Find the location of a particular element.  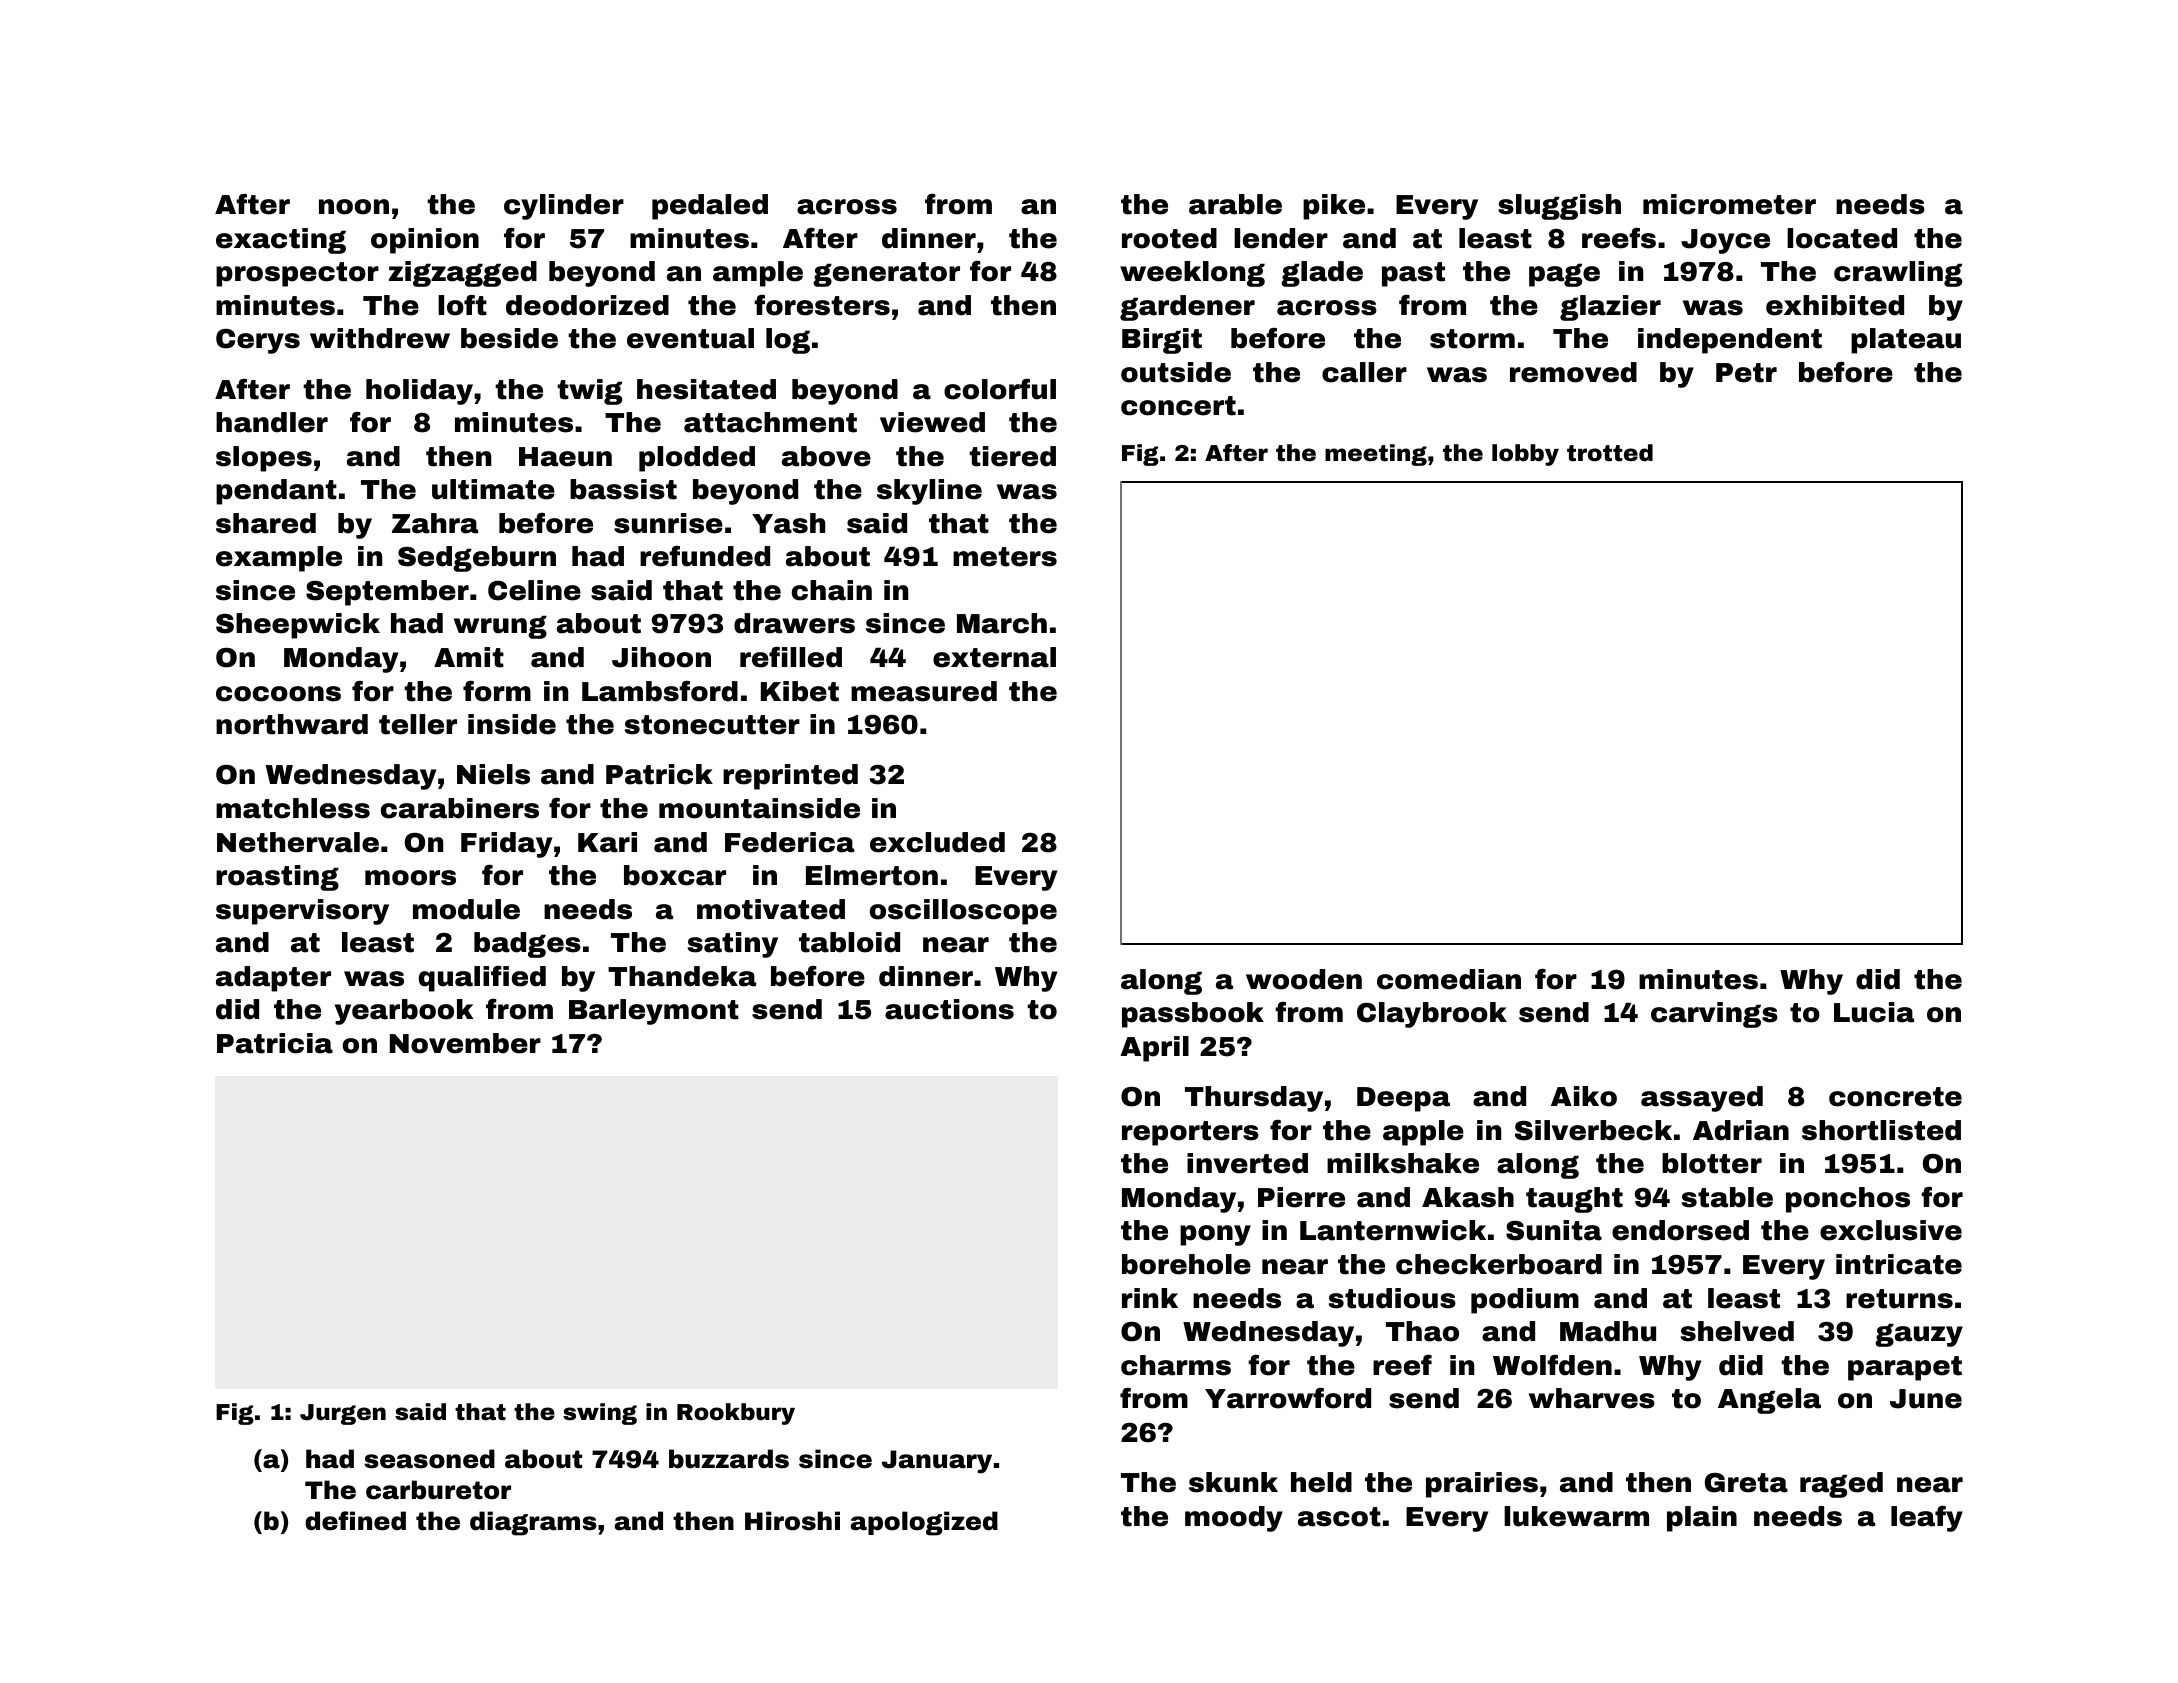

pike is located at coordinates (1334, 207).
